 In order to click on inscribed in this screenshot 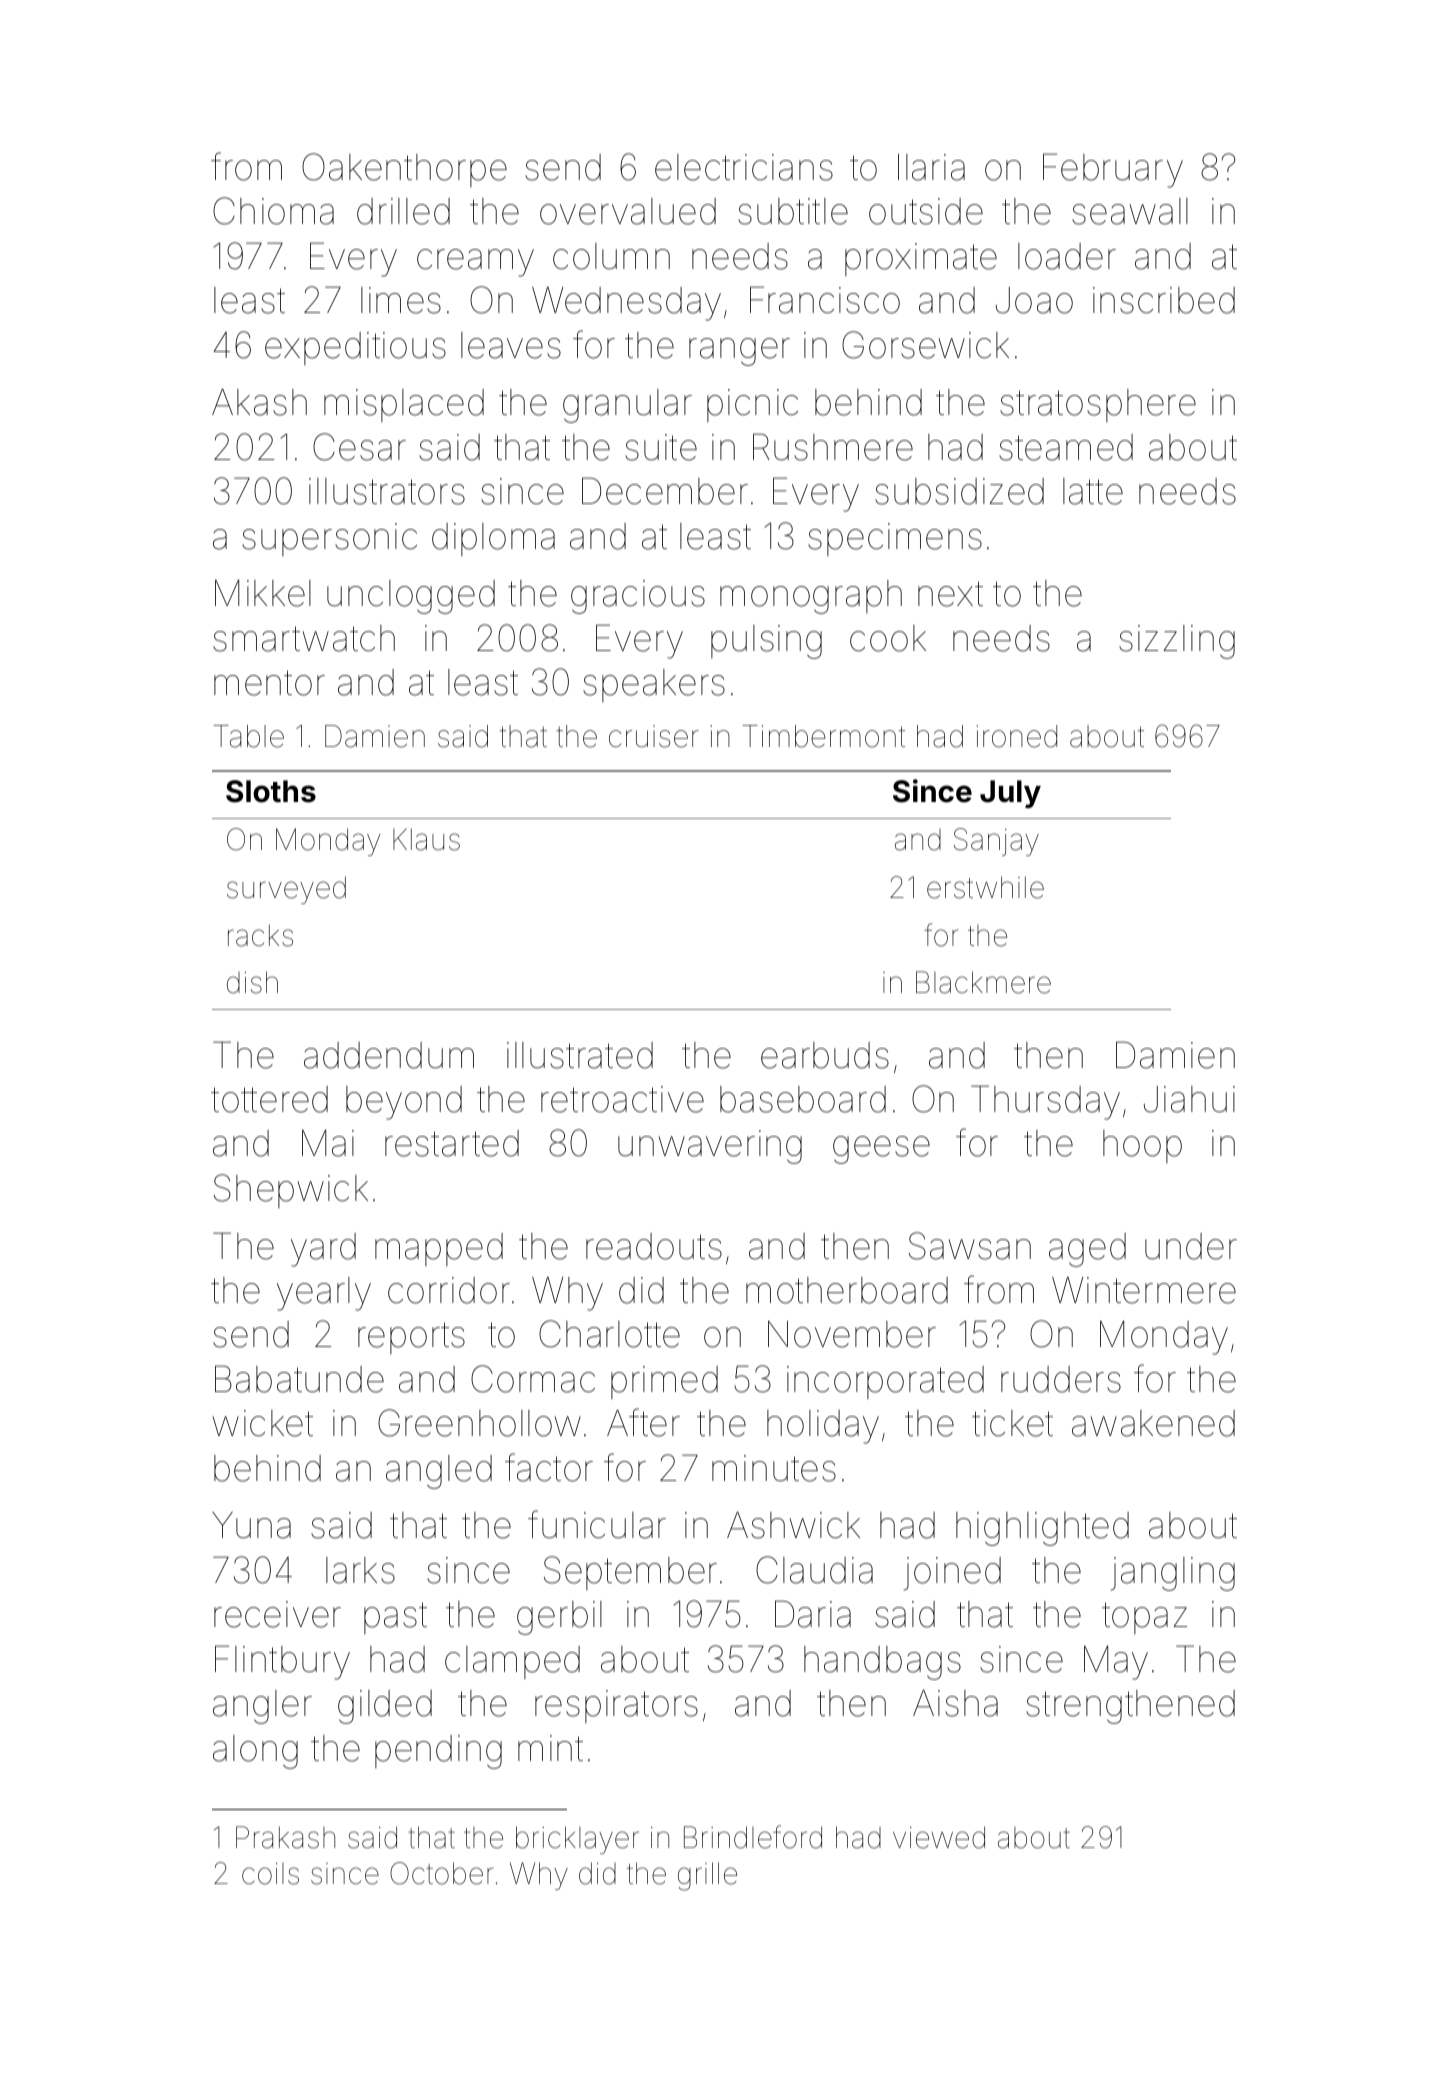, I will do `click(1164, 300)`.
